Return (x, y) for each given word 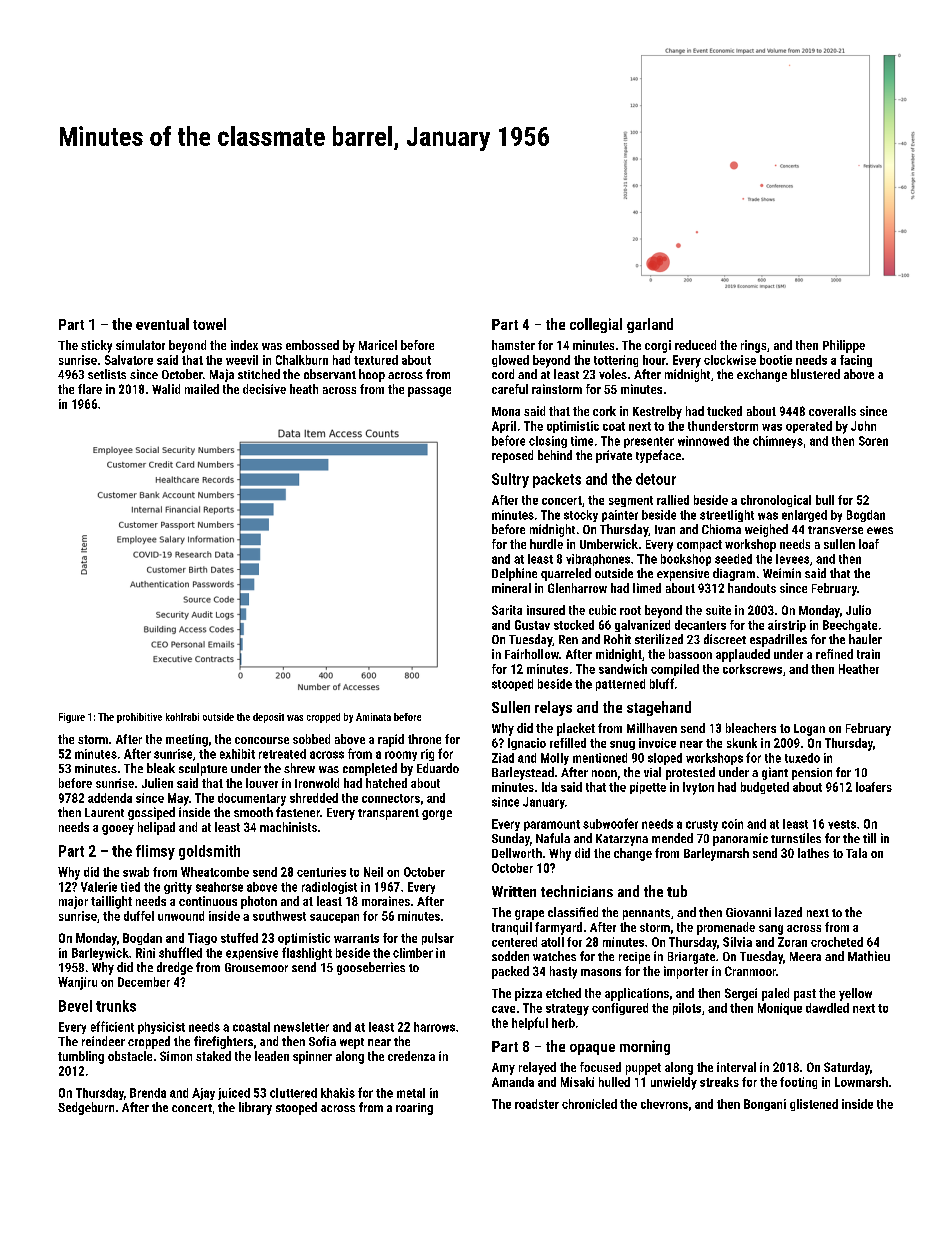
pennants (646, 914)
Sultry (510, 480)
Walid (166, 389)
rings (753, 346)
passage (429, 392)
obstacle (130, 1056)
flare (90, 389)
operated (809, 427)
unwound (181, 916)
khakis (338, 1093)
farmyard (558, 928)
